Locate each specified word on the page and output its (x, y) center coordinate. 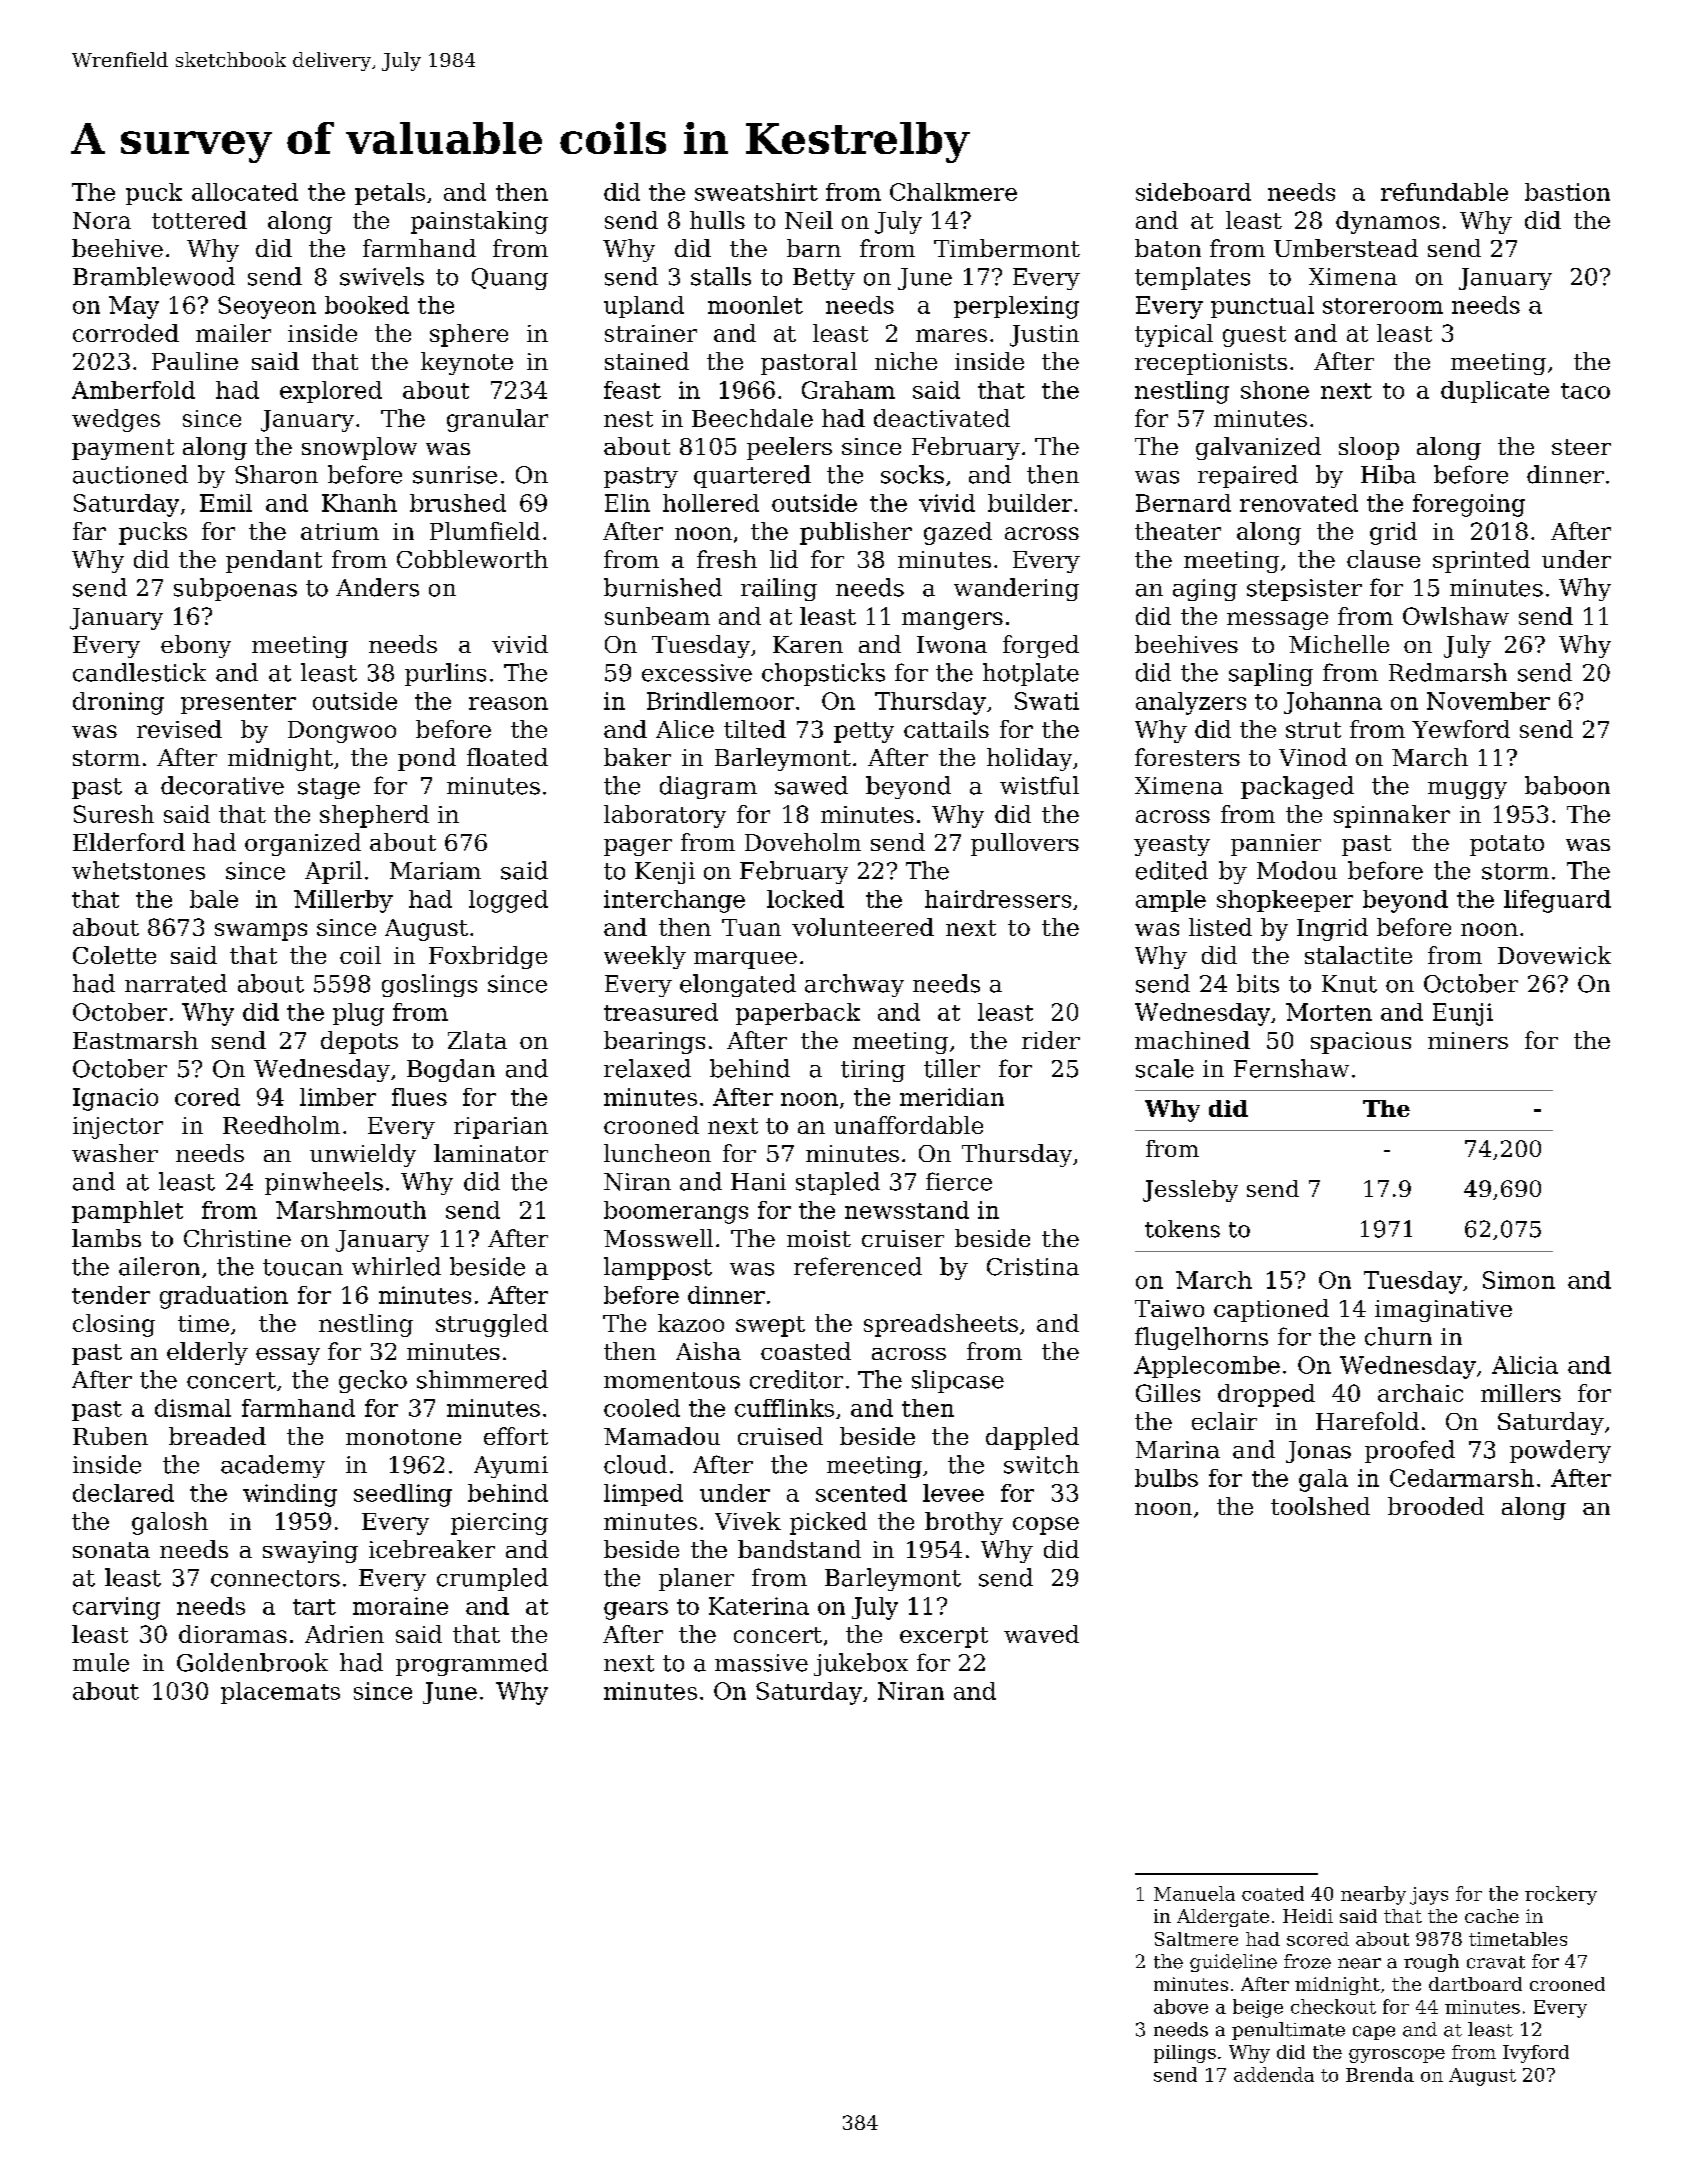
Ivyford (1536, 2054)
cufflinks (784, 1408)
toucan (303, 1267)
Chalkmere (953, 192)
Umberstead (1346, 248)
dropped (1266, 1395)
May (134, 307)
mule (101, 1662)
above (1181, 2006)
